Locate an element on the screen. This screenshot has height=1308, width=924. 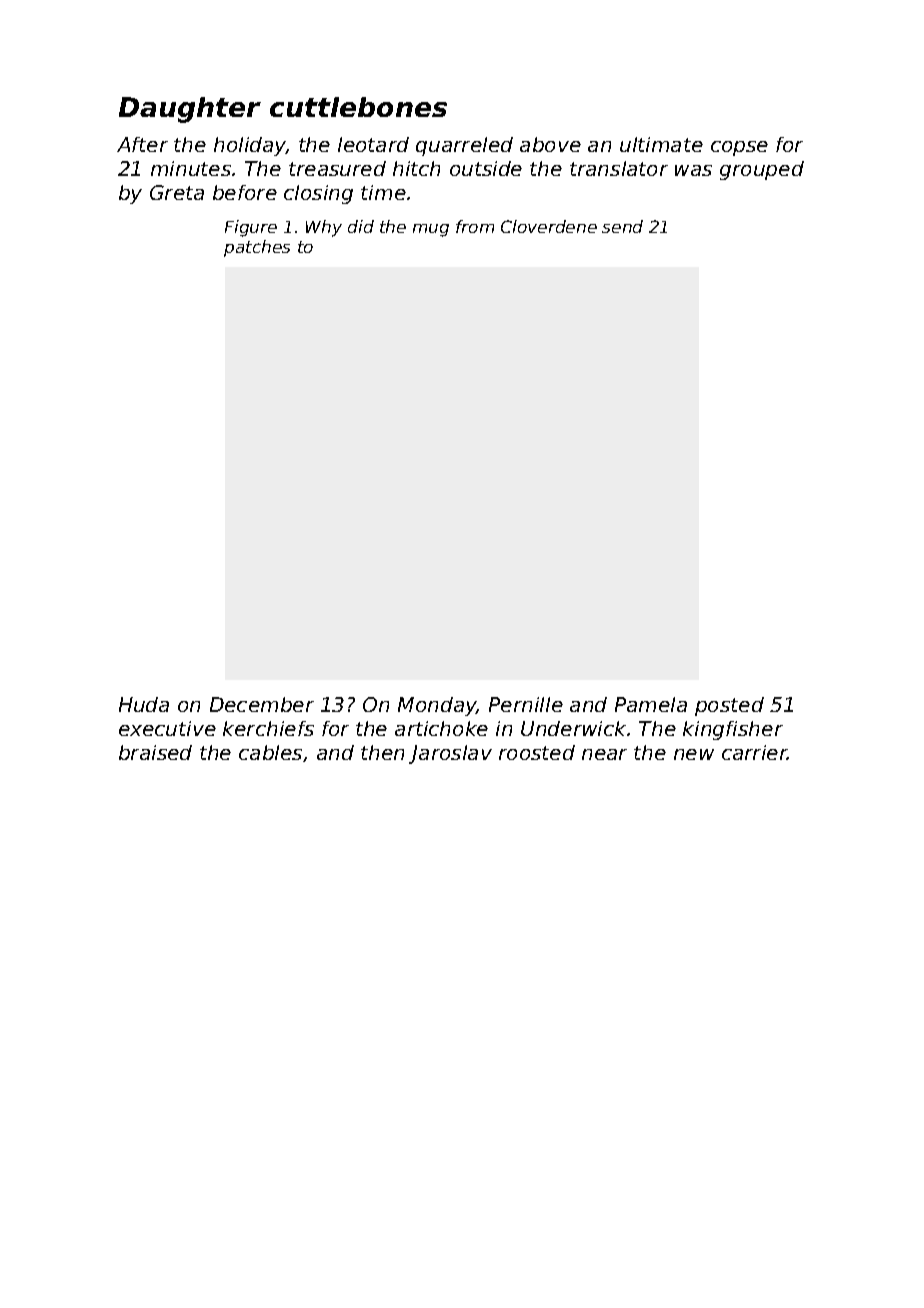
Greta is located at coordinates (177, 192).
